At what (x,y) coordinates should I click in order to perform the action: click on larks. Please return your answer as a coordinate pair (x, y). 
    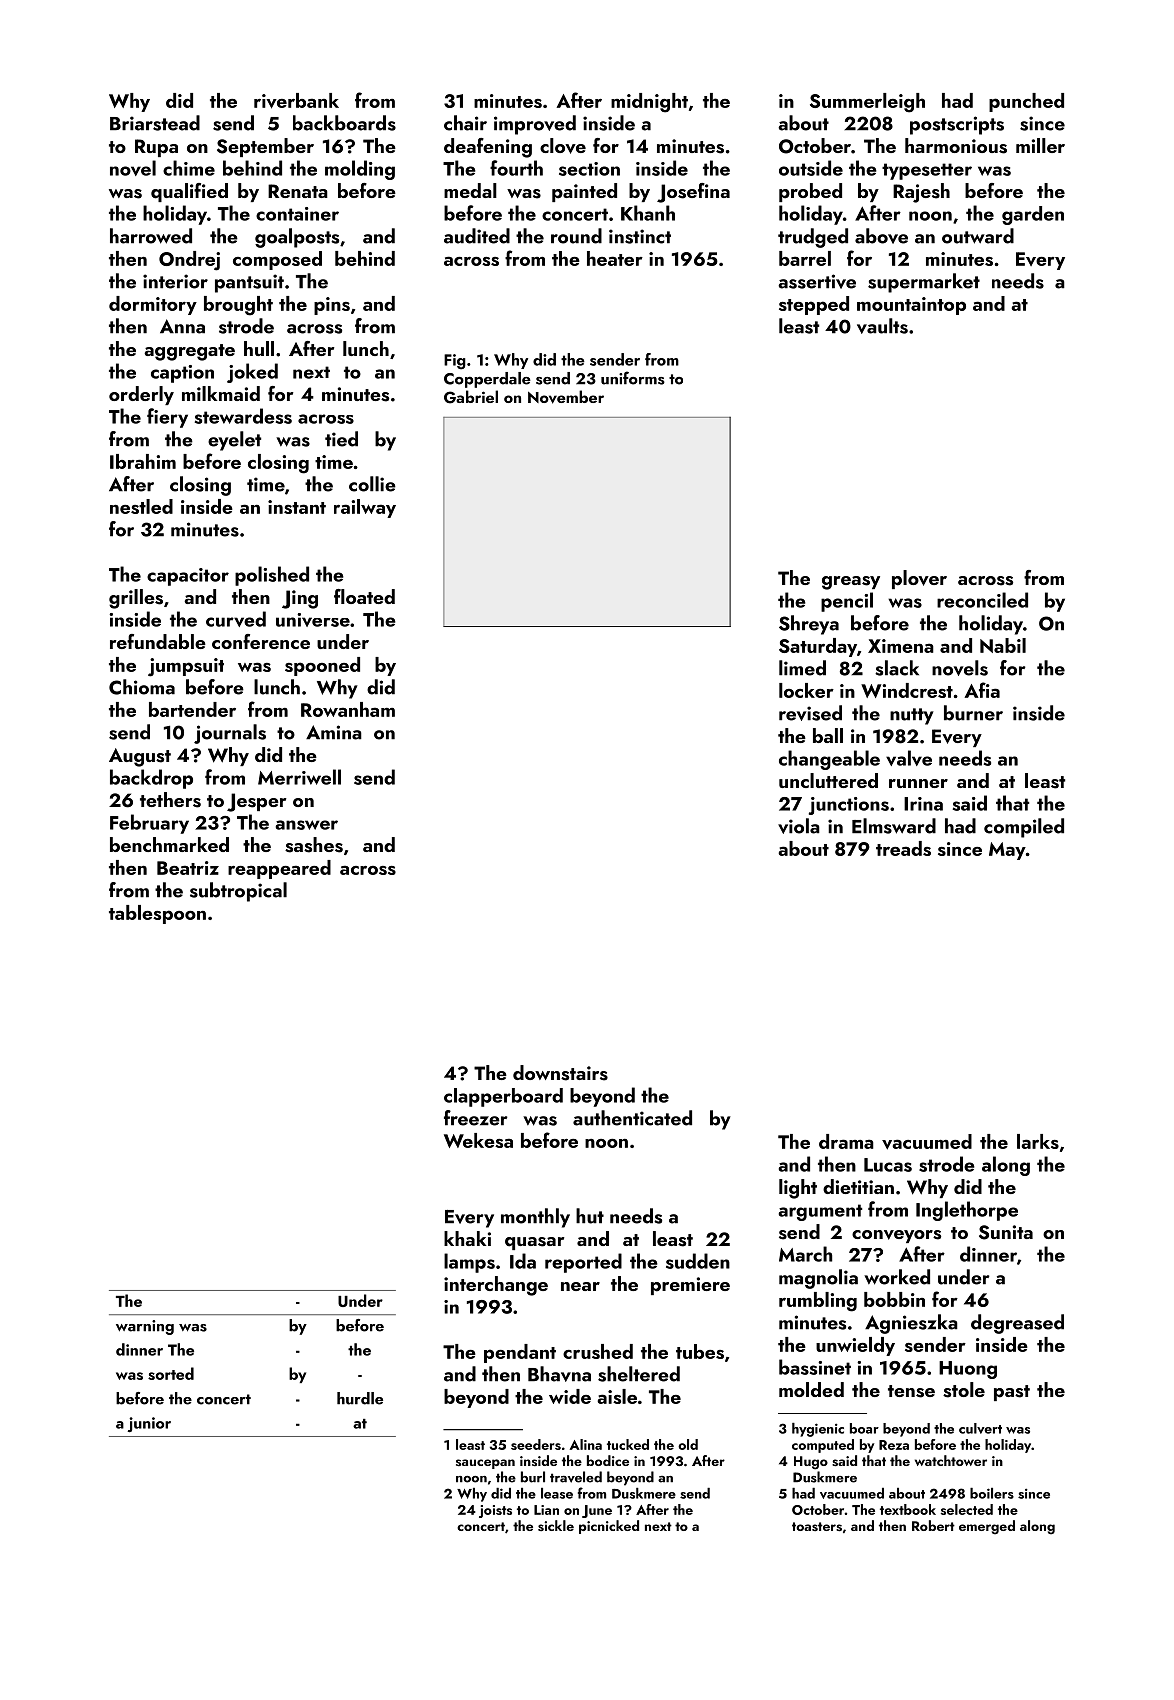
    Looking at the image, I should click on (1038, 1141).
